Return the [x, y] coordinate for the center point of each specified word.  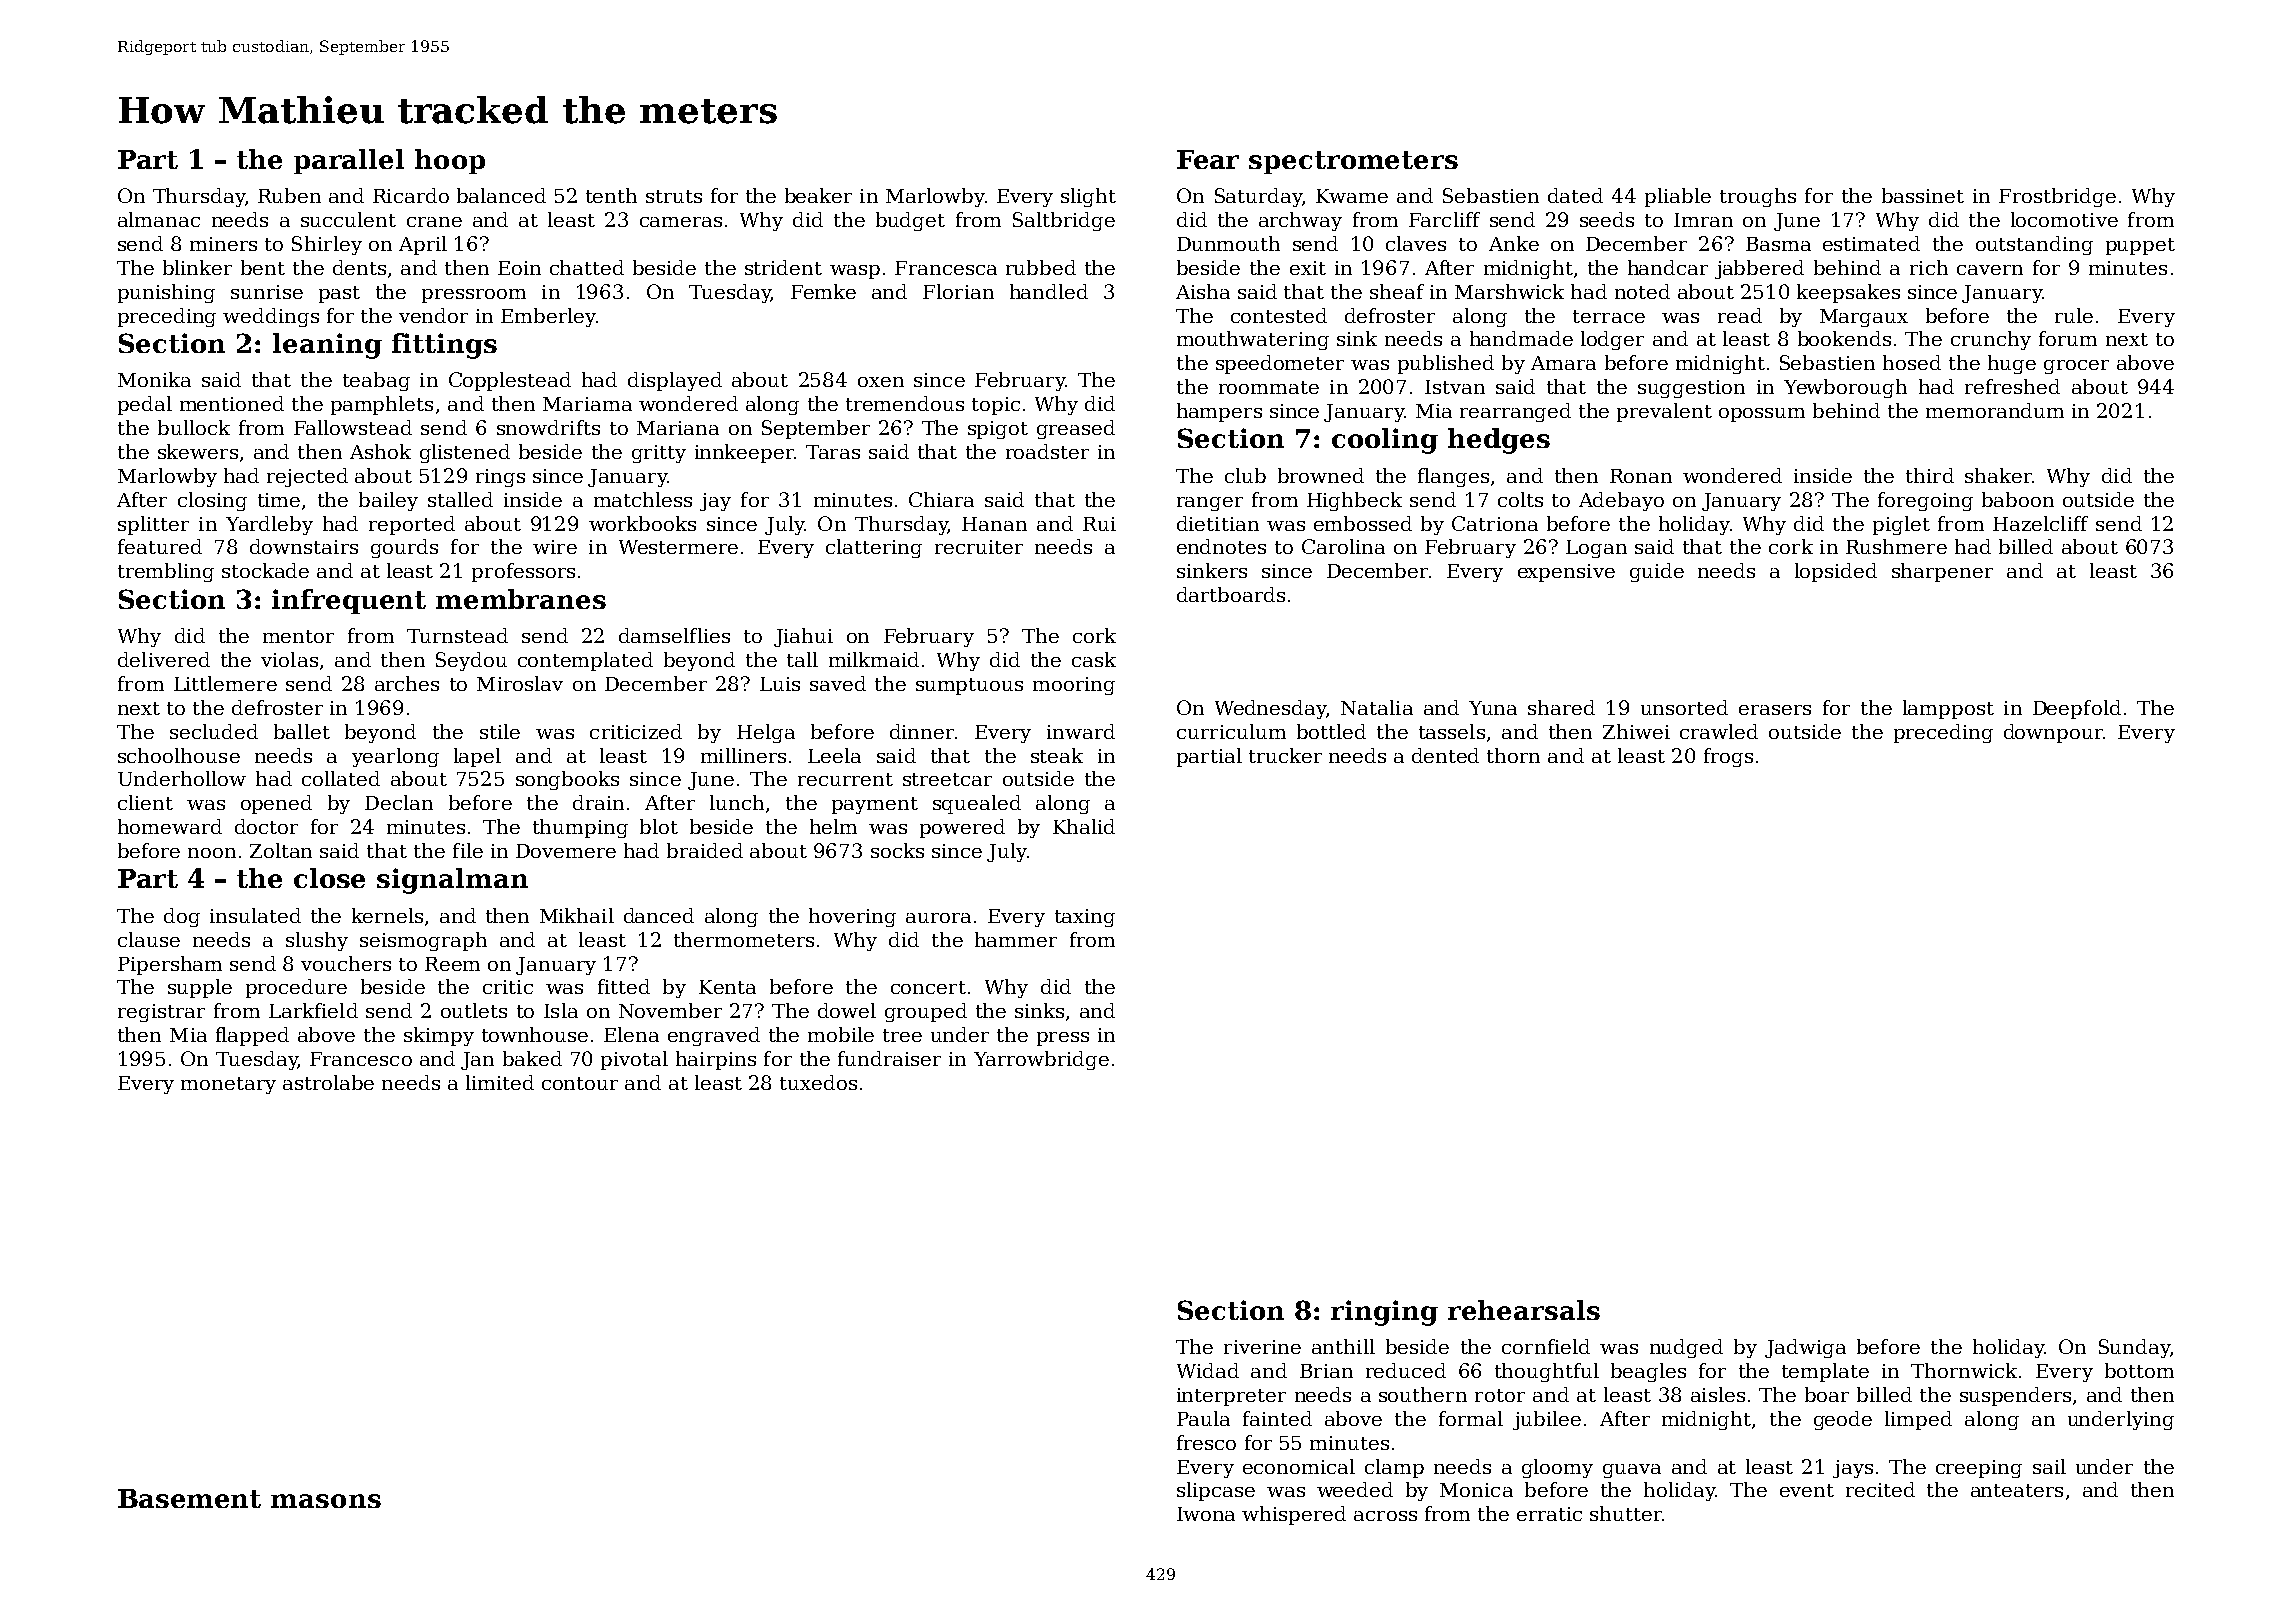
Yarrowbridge [1041, 1060]
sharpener [1942, 572]
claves [1416, 243]
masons [326, 1501]
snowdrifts [548, 427]
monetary [228, 1085]
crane [434, 222]
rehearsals [1524, 1310]
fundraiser [889, 1058]
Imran [1703, 220]
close [329, 878]
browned [1321, 475]
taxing [1085, 918]
